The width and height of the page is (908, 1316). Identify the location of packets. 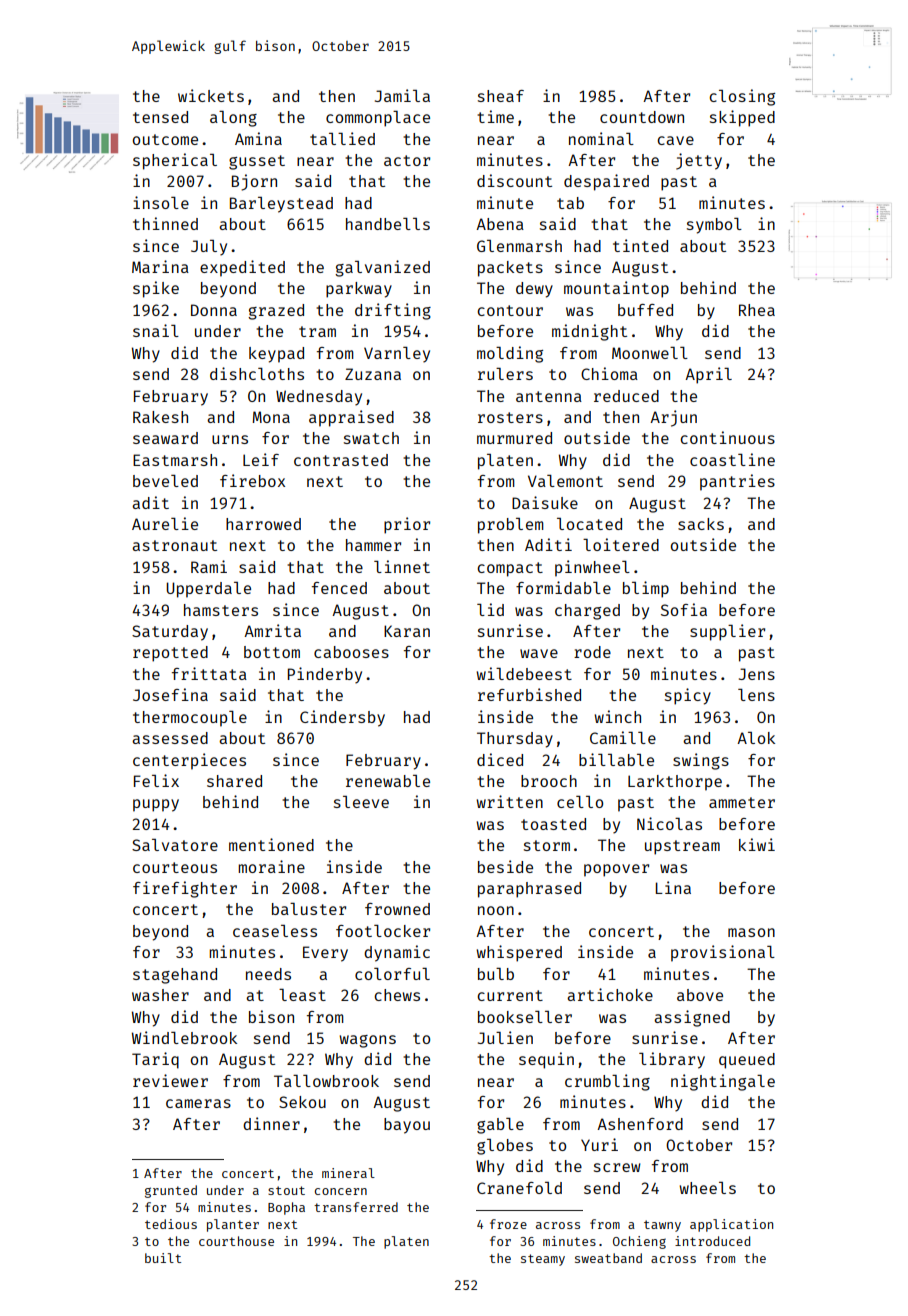
(510, 269).
